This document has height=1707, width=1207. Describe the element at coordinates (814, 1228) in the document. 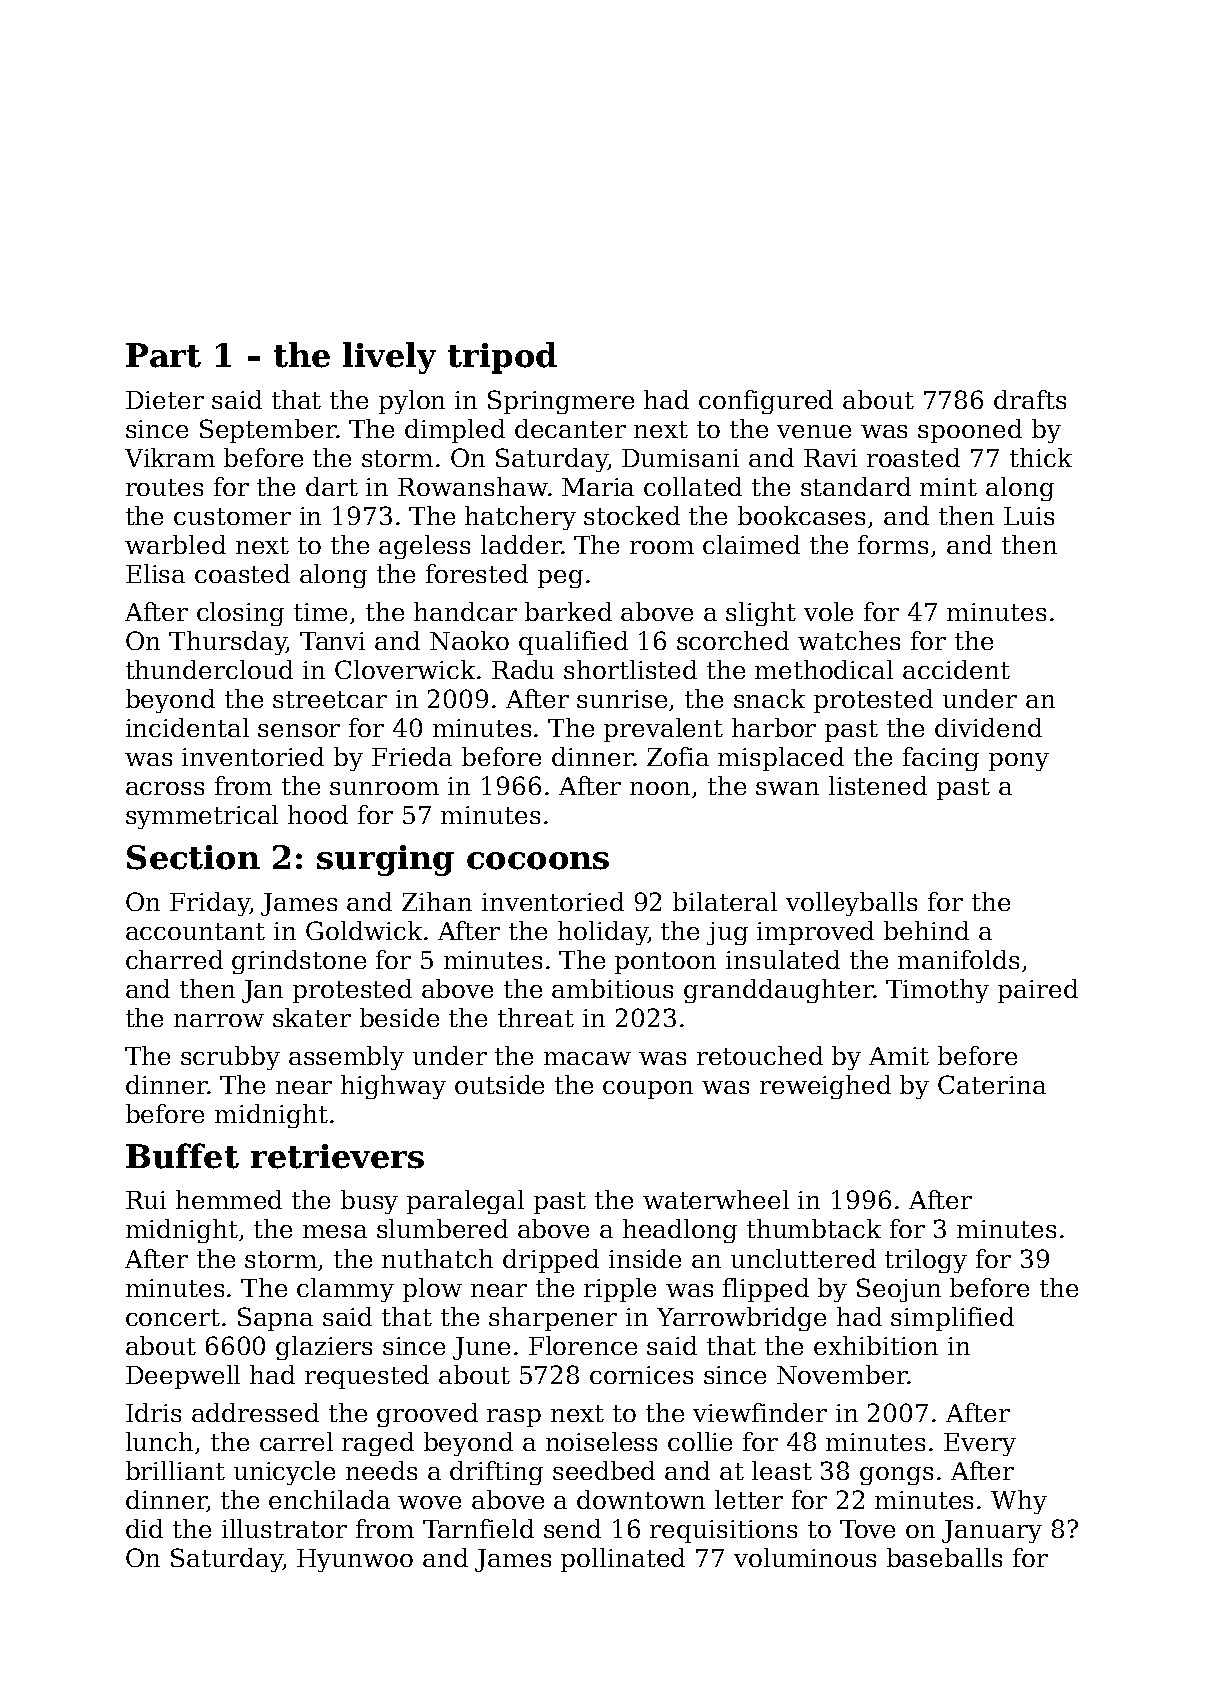

I see `thumbtack` at that location.
